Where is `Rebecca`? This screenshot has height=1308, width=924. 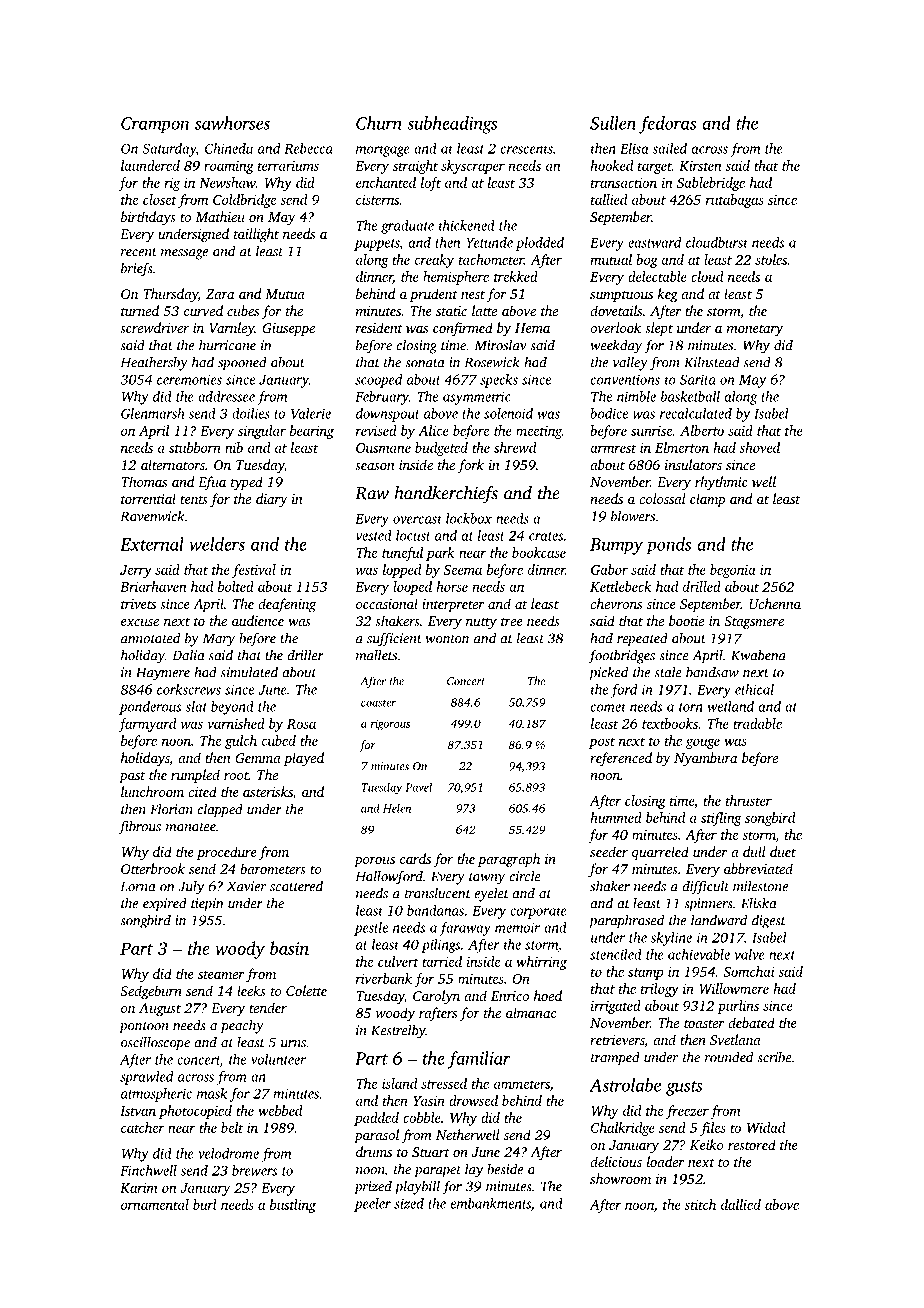
Rebecca is located at coordinates (308, 148).
